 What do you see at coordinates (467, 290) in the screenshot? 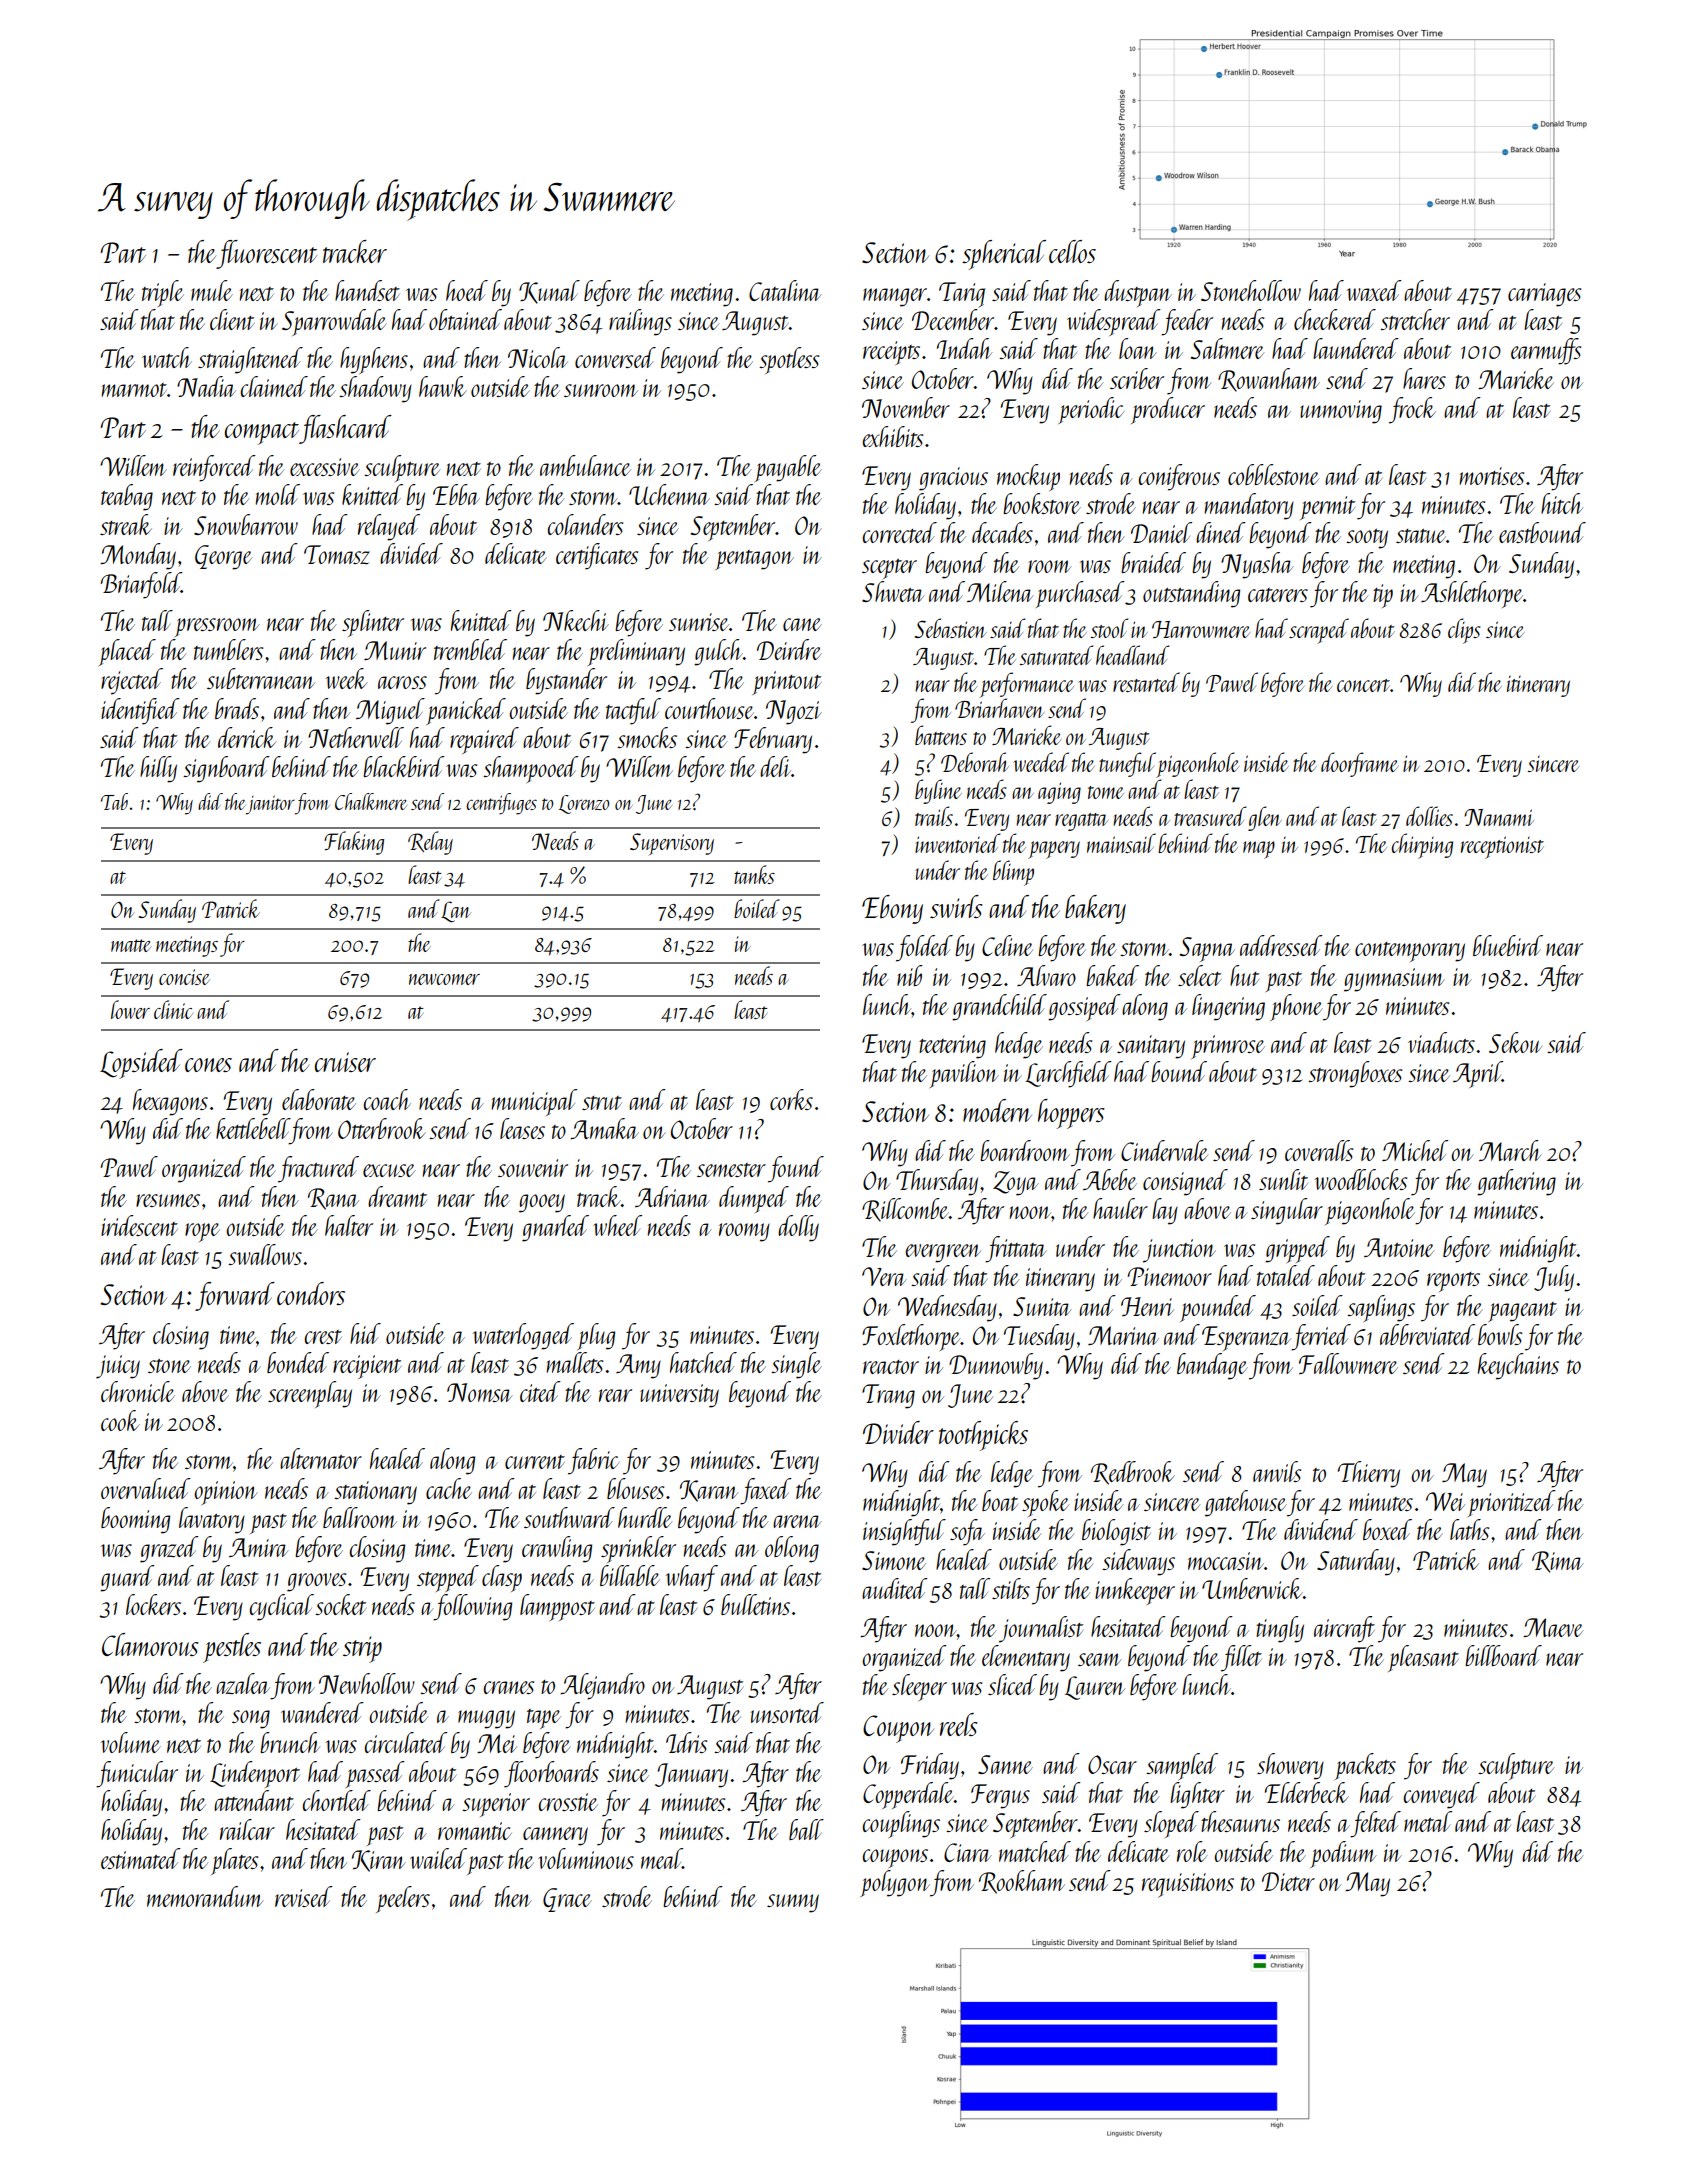
I see `hoed` at bounding box center [467, 290].
